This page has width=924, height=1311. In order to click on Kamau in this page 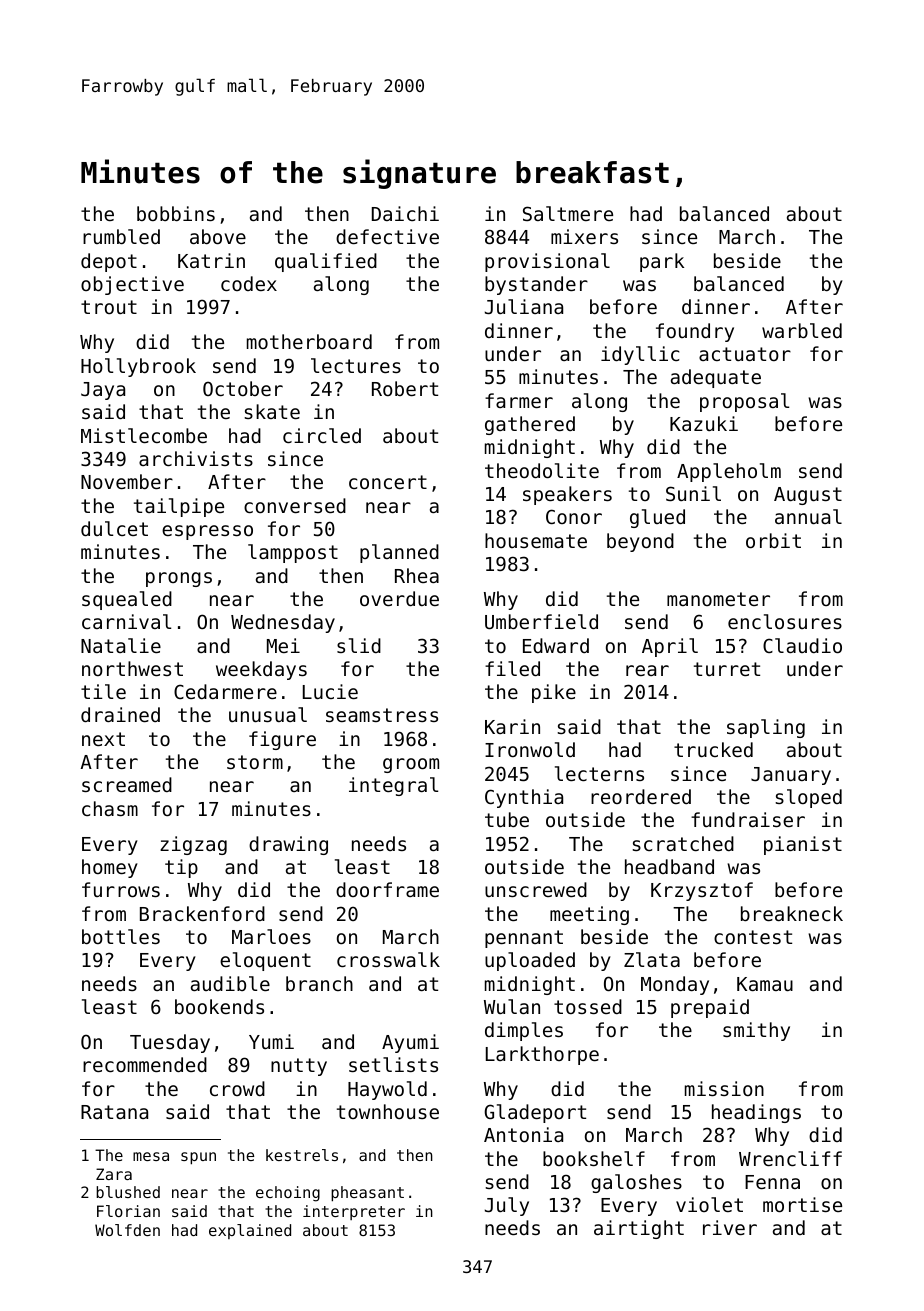, I will do `click(765, 984)`.
